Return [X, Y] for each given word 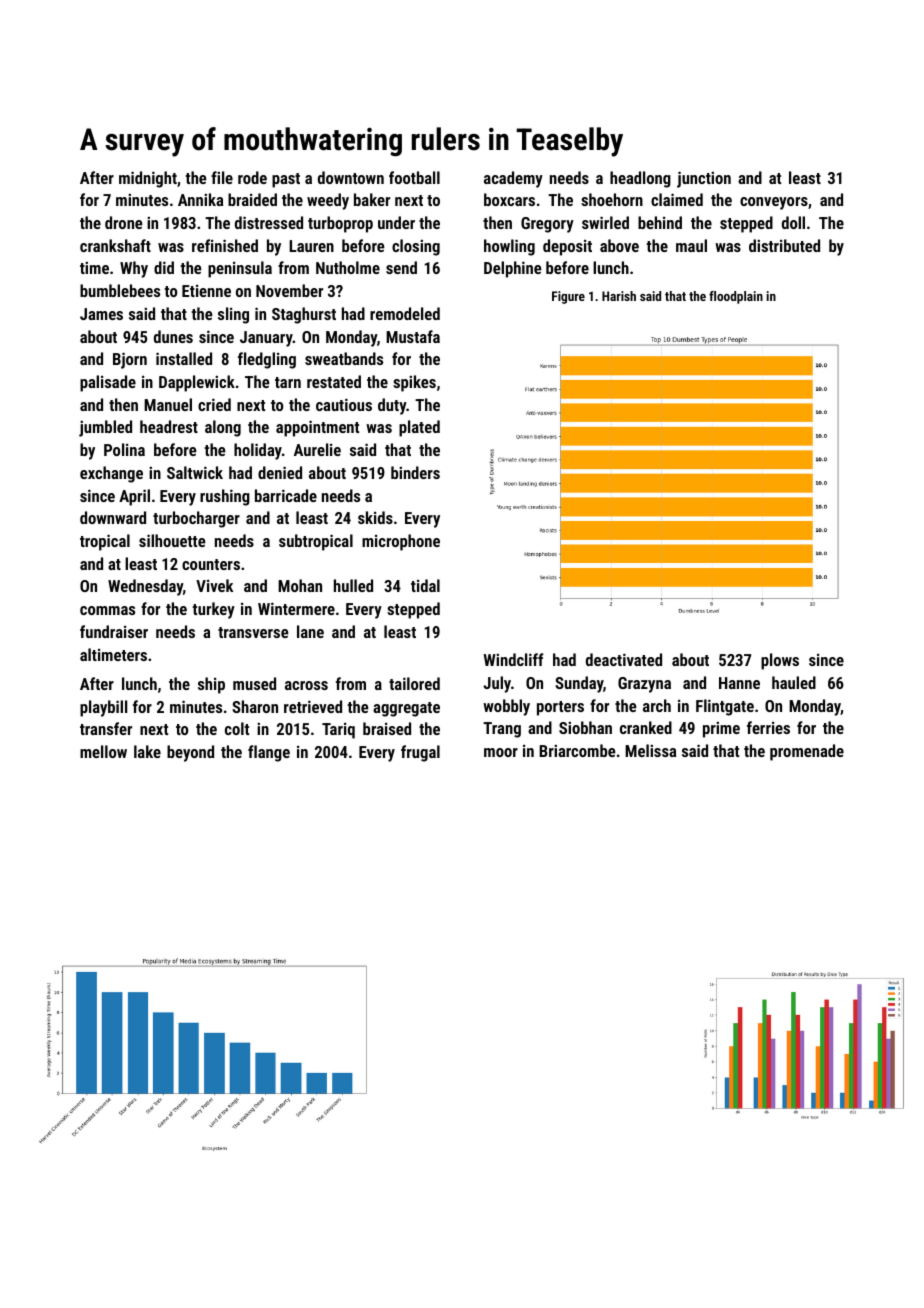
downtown [351, 177]
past [286, 180]
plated [419, 428]
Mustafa [413, 336]
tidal [425, 585]
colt [237, 728]
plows [780, 661]
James [101, 314]
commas [107, 610]
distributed [784, 245]
